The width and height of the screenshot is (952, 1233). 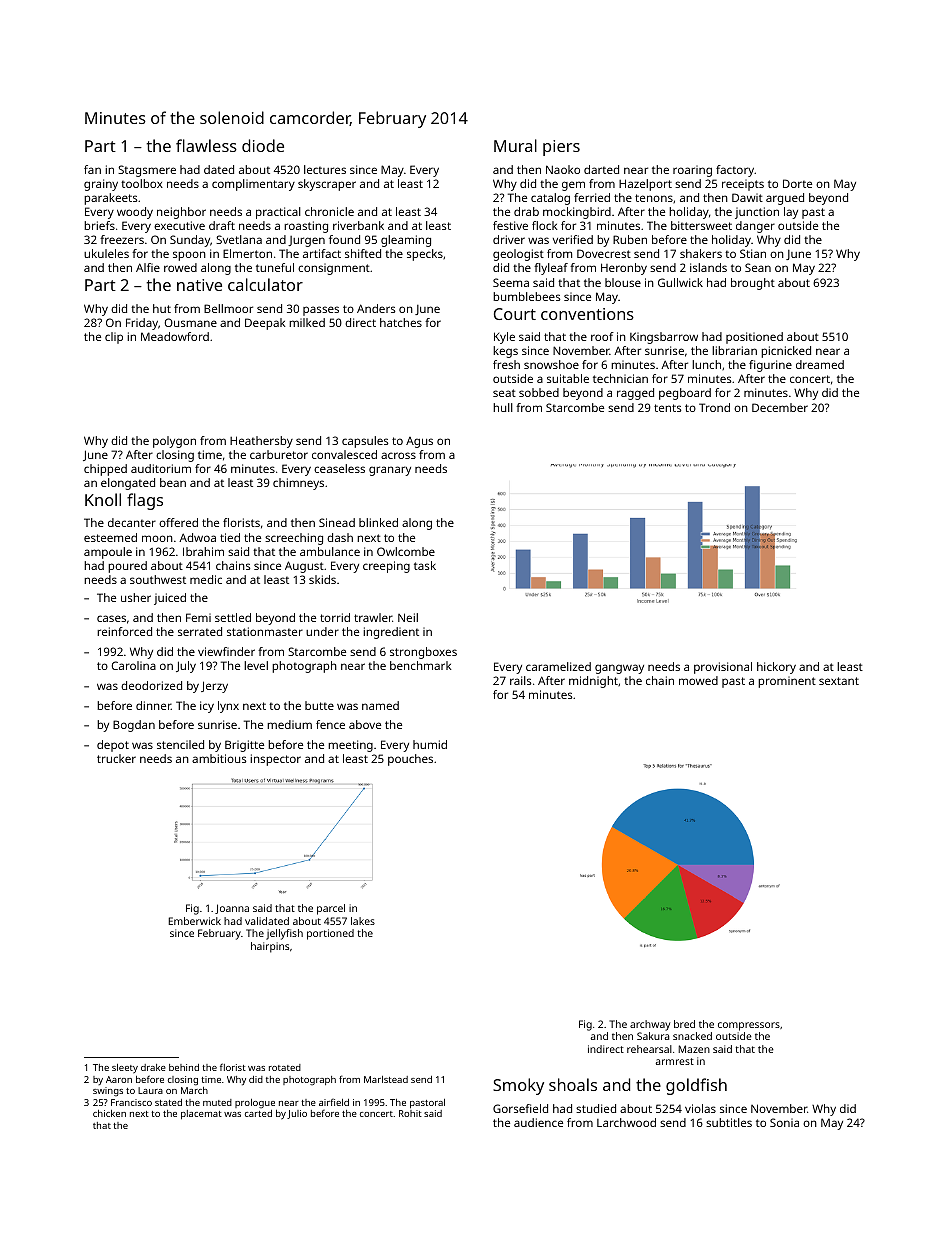 I want to click on lakes, so click(x=363, y=921).
